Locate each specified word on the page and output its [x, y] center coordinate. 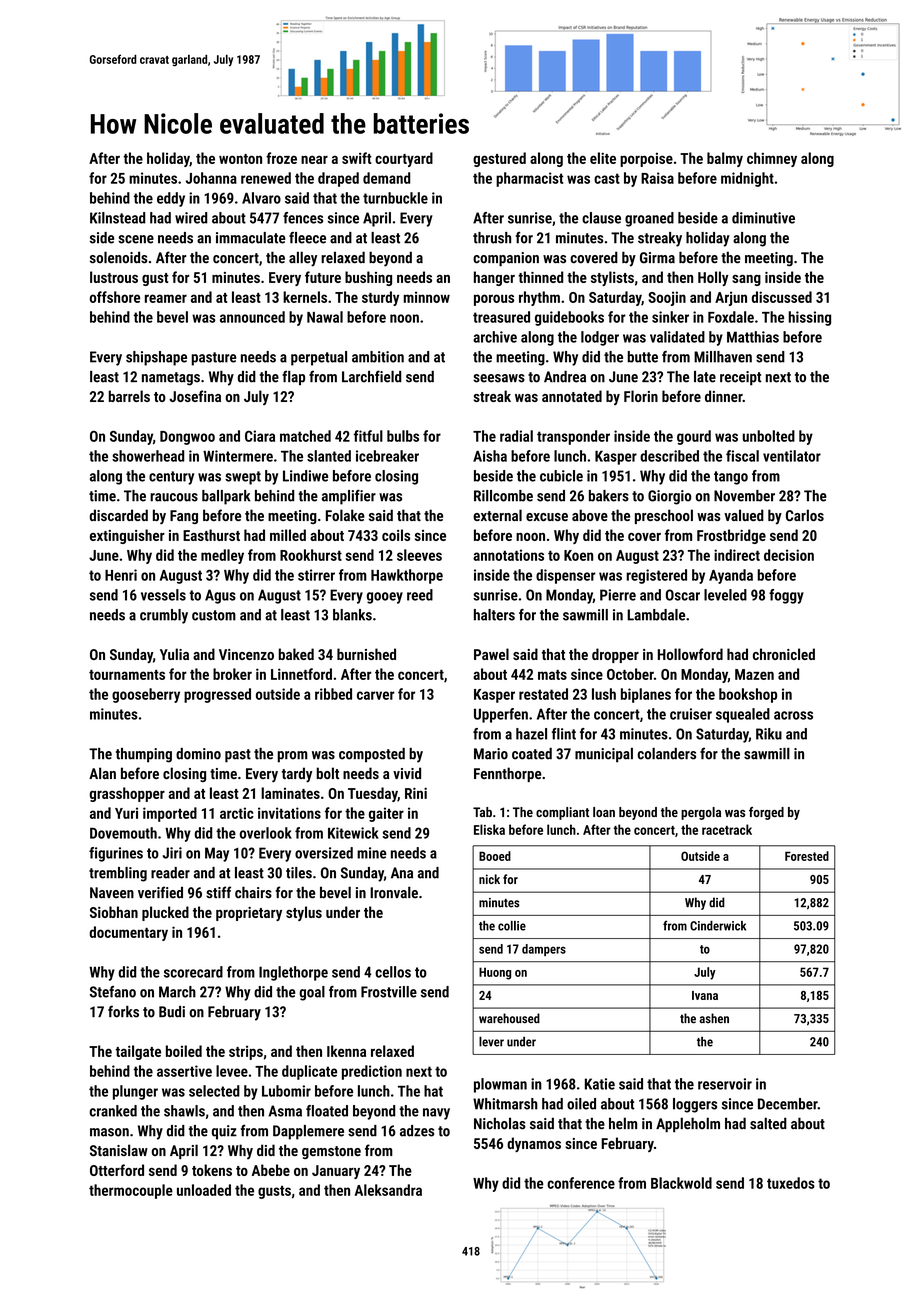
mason [109, 1132]
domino [198, 754]
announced [252, 317]
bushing [368, 278]
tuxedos [791, 1183]
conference [581, 1183]
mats [552, 675]
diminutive [763, 218]
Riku [769, 734]
